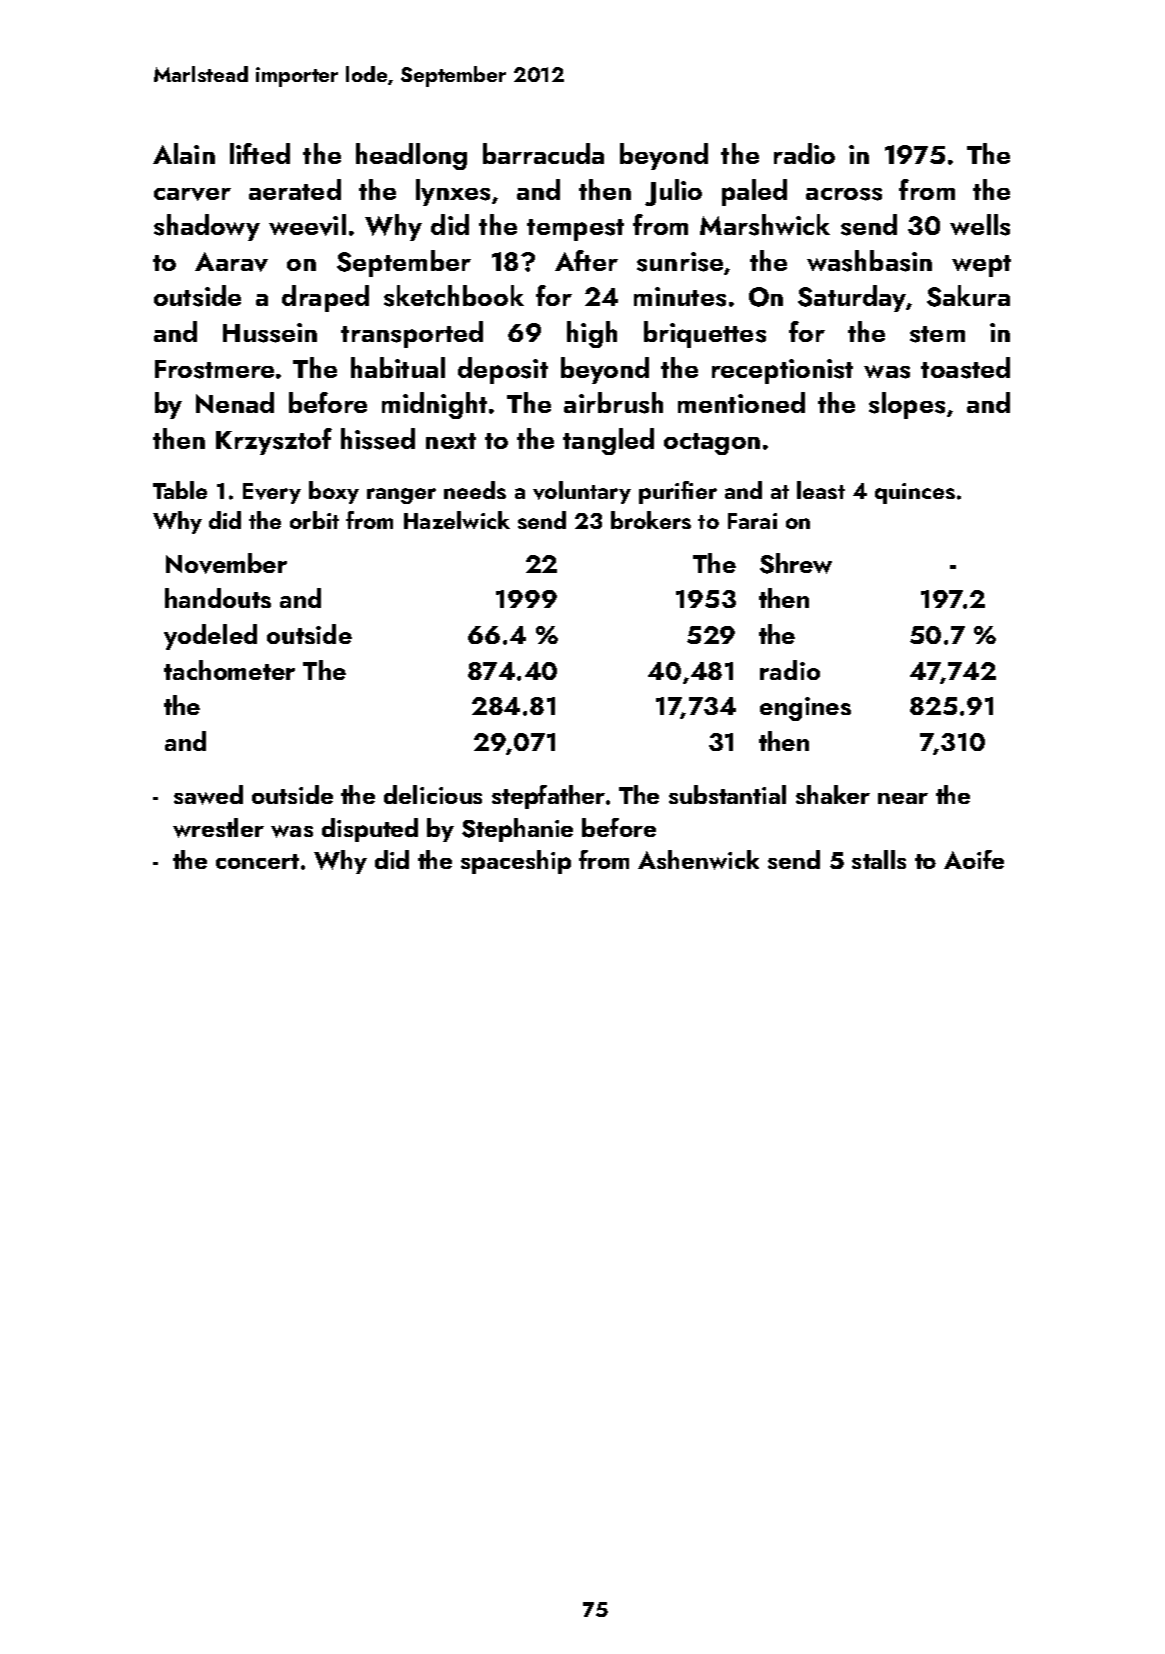 The width and height of the screenshot is (1165, 1654). What do you see at coordinates (903, 798) in the screenshot?
I see `near` at bounding box center [903, 798].
